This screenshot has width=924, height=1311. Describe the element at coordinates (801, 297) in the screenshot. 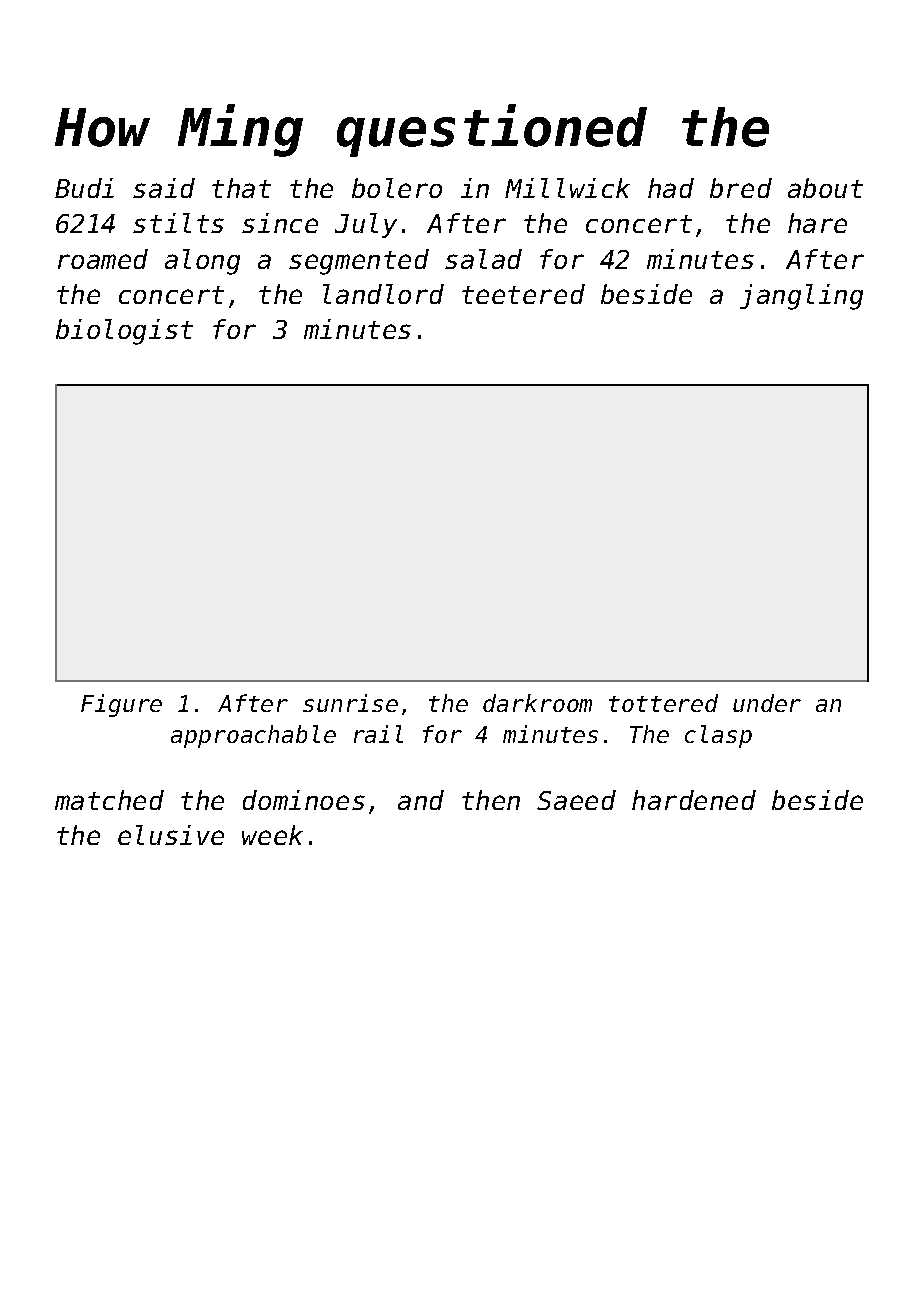

I see `jangling` at that location.
